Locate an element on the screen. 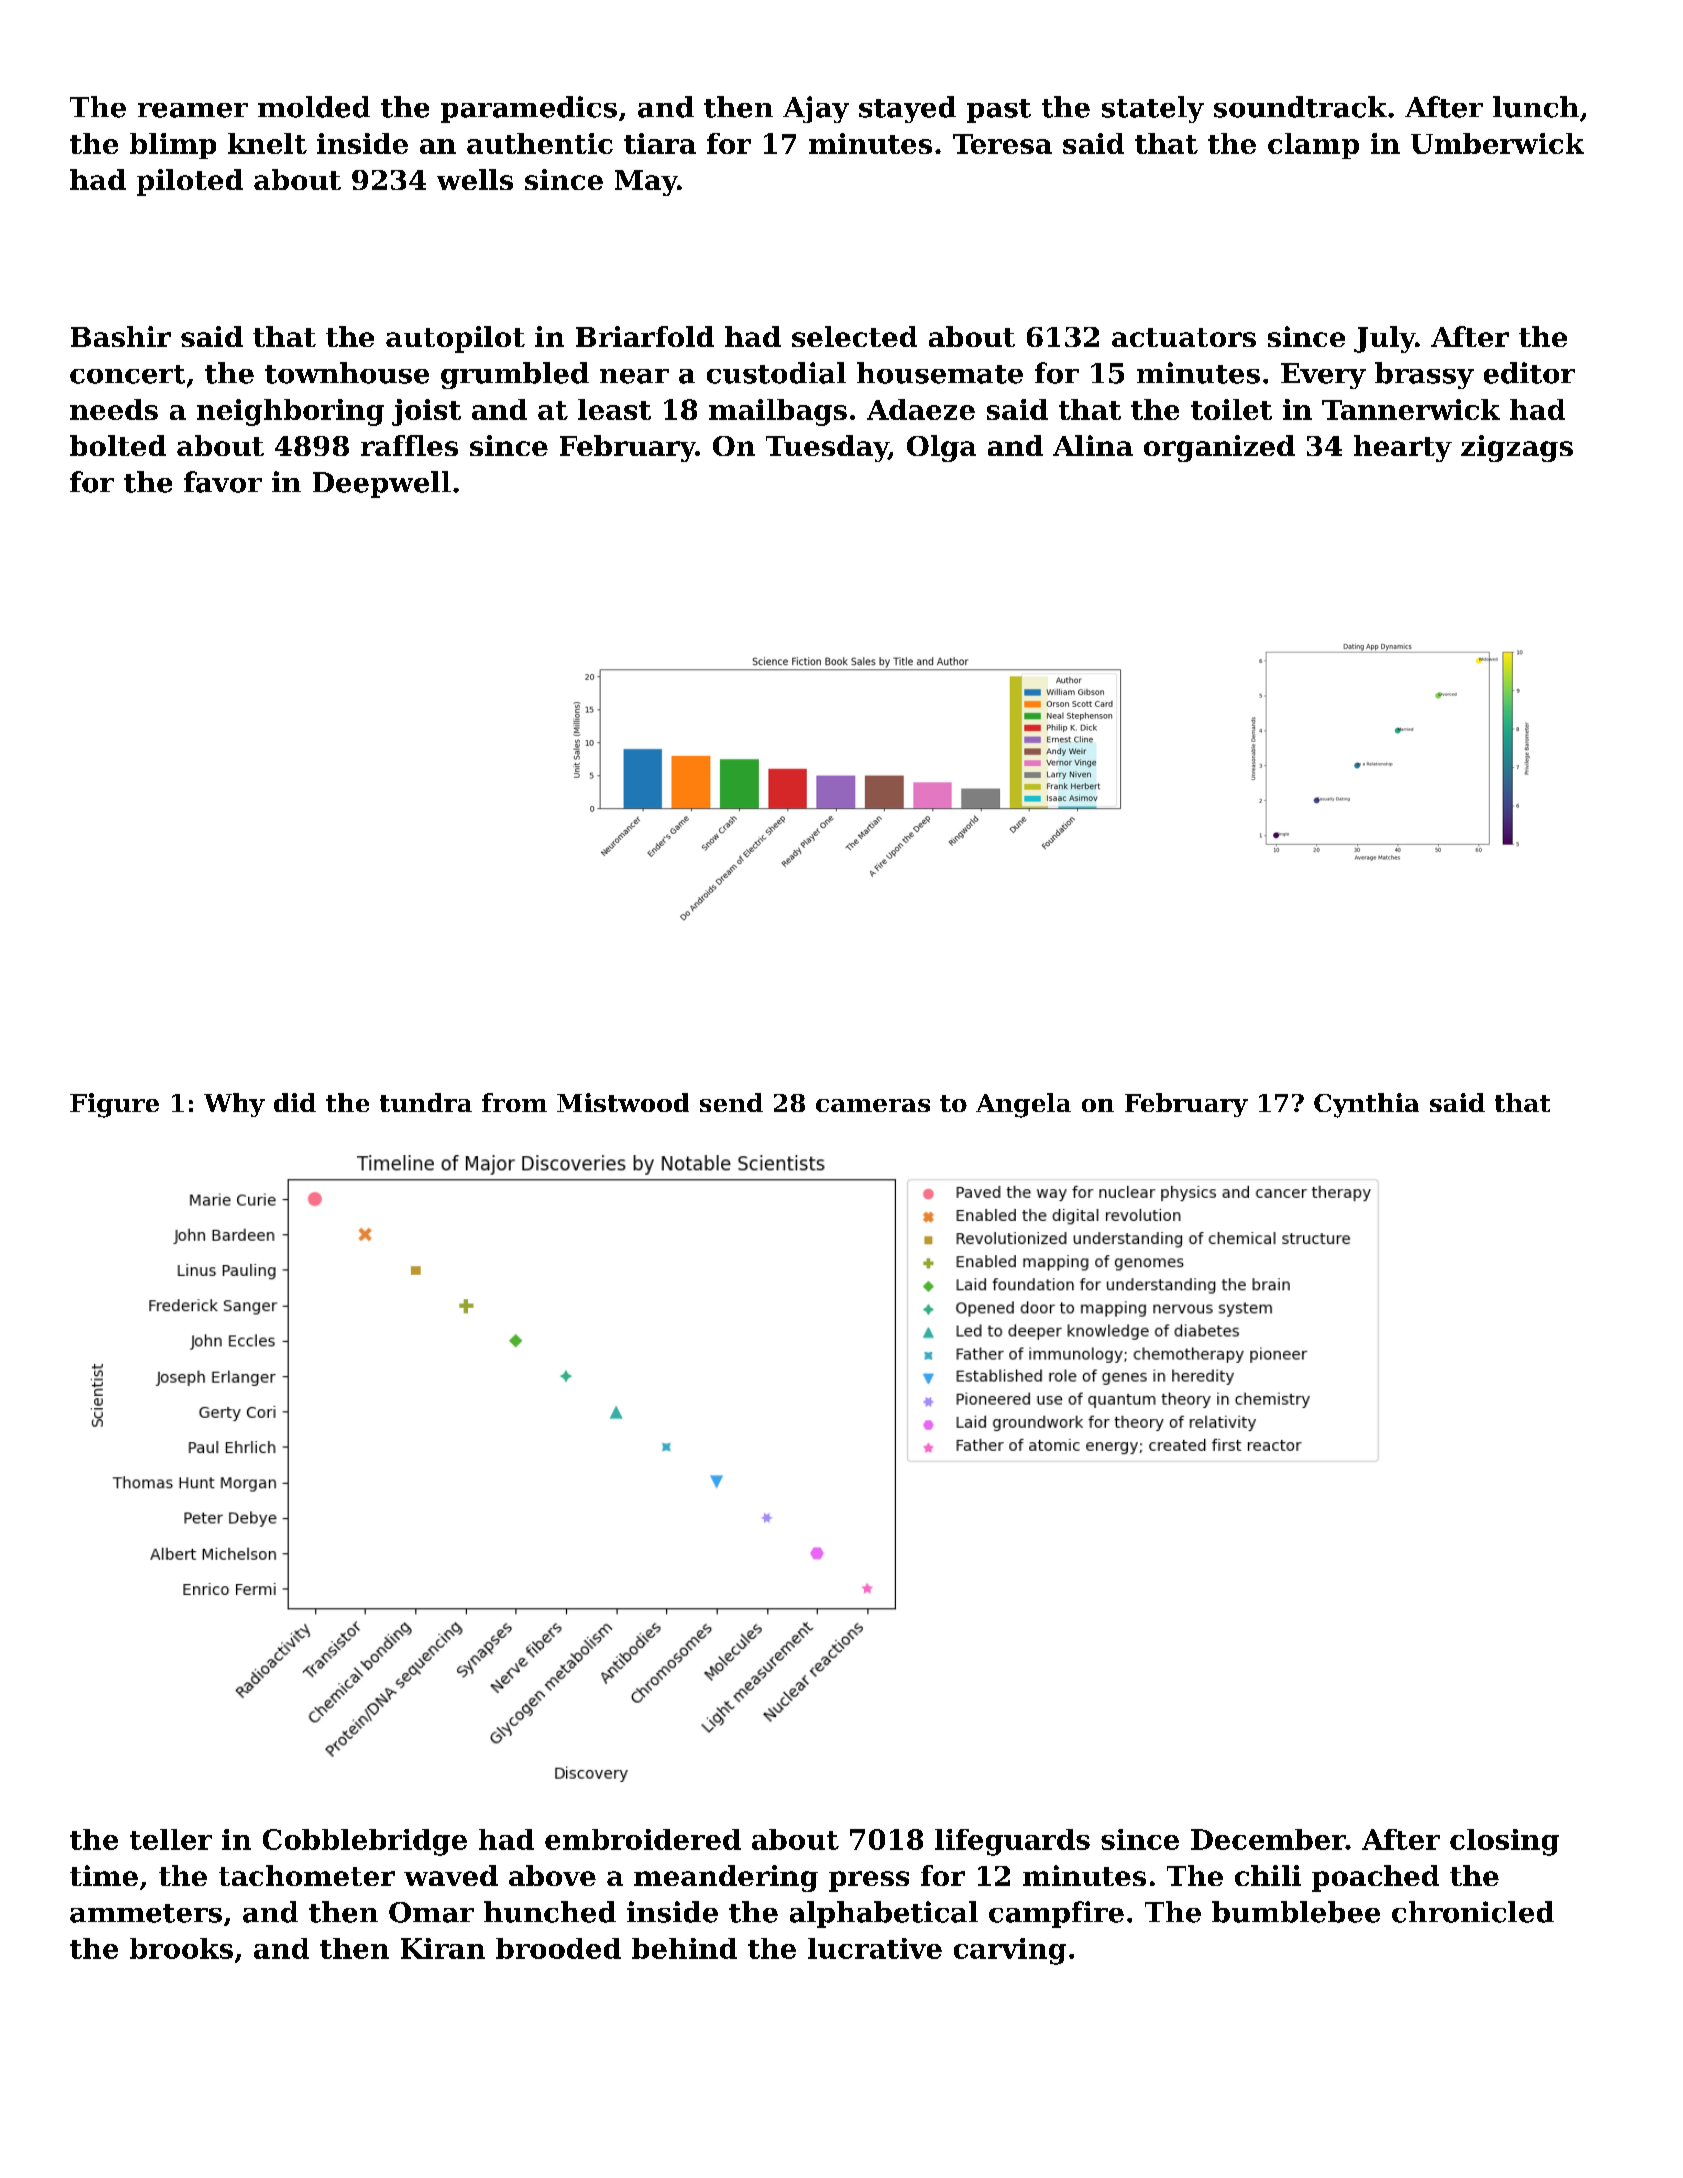  Why is located at coordinates (234, 1105).
